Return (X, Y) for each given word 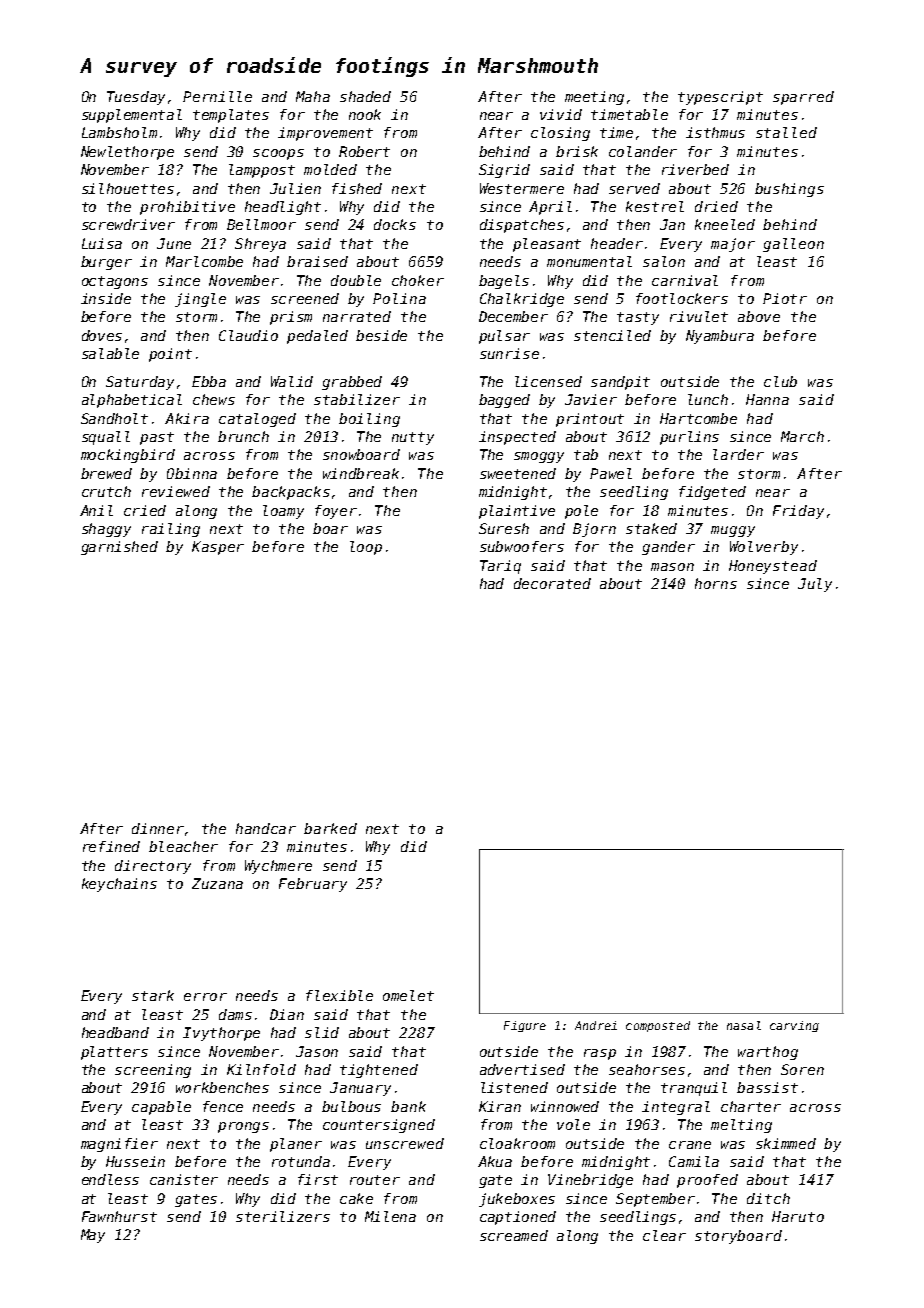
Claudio (248, 335)
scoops (278, 154)
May (93, 1236)
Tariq (500, 567)
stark (153, 995)
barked (330, 828)
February (313, 885)
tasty (638, 318)
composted (658, 1026)
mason (672, 567)
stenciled (612, 335)
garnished (119, 548)
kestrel (655, 206)
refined (111, 846)
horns (716, 583)
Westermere (522, 188)
